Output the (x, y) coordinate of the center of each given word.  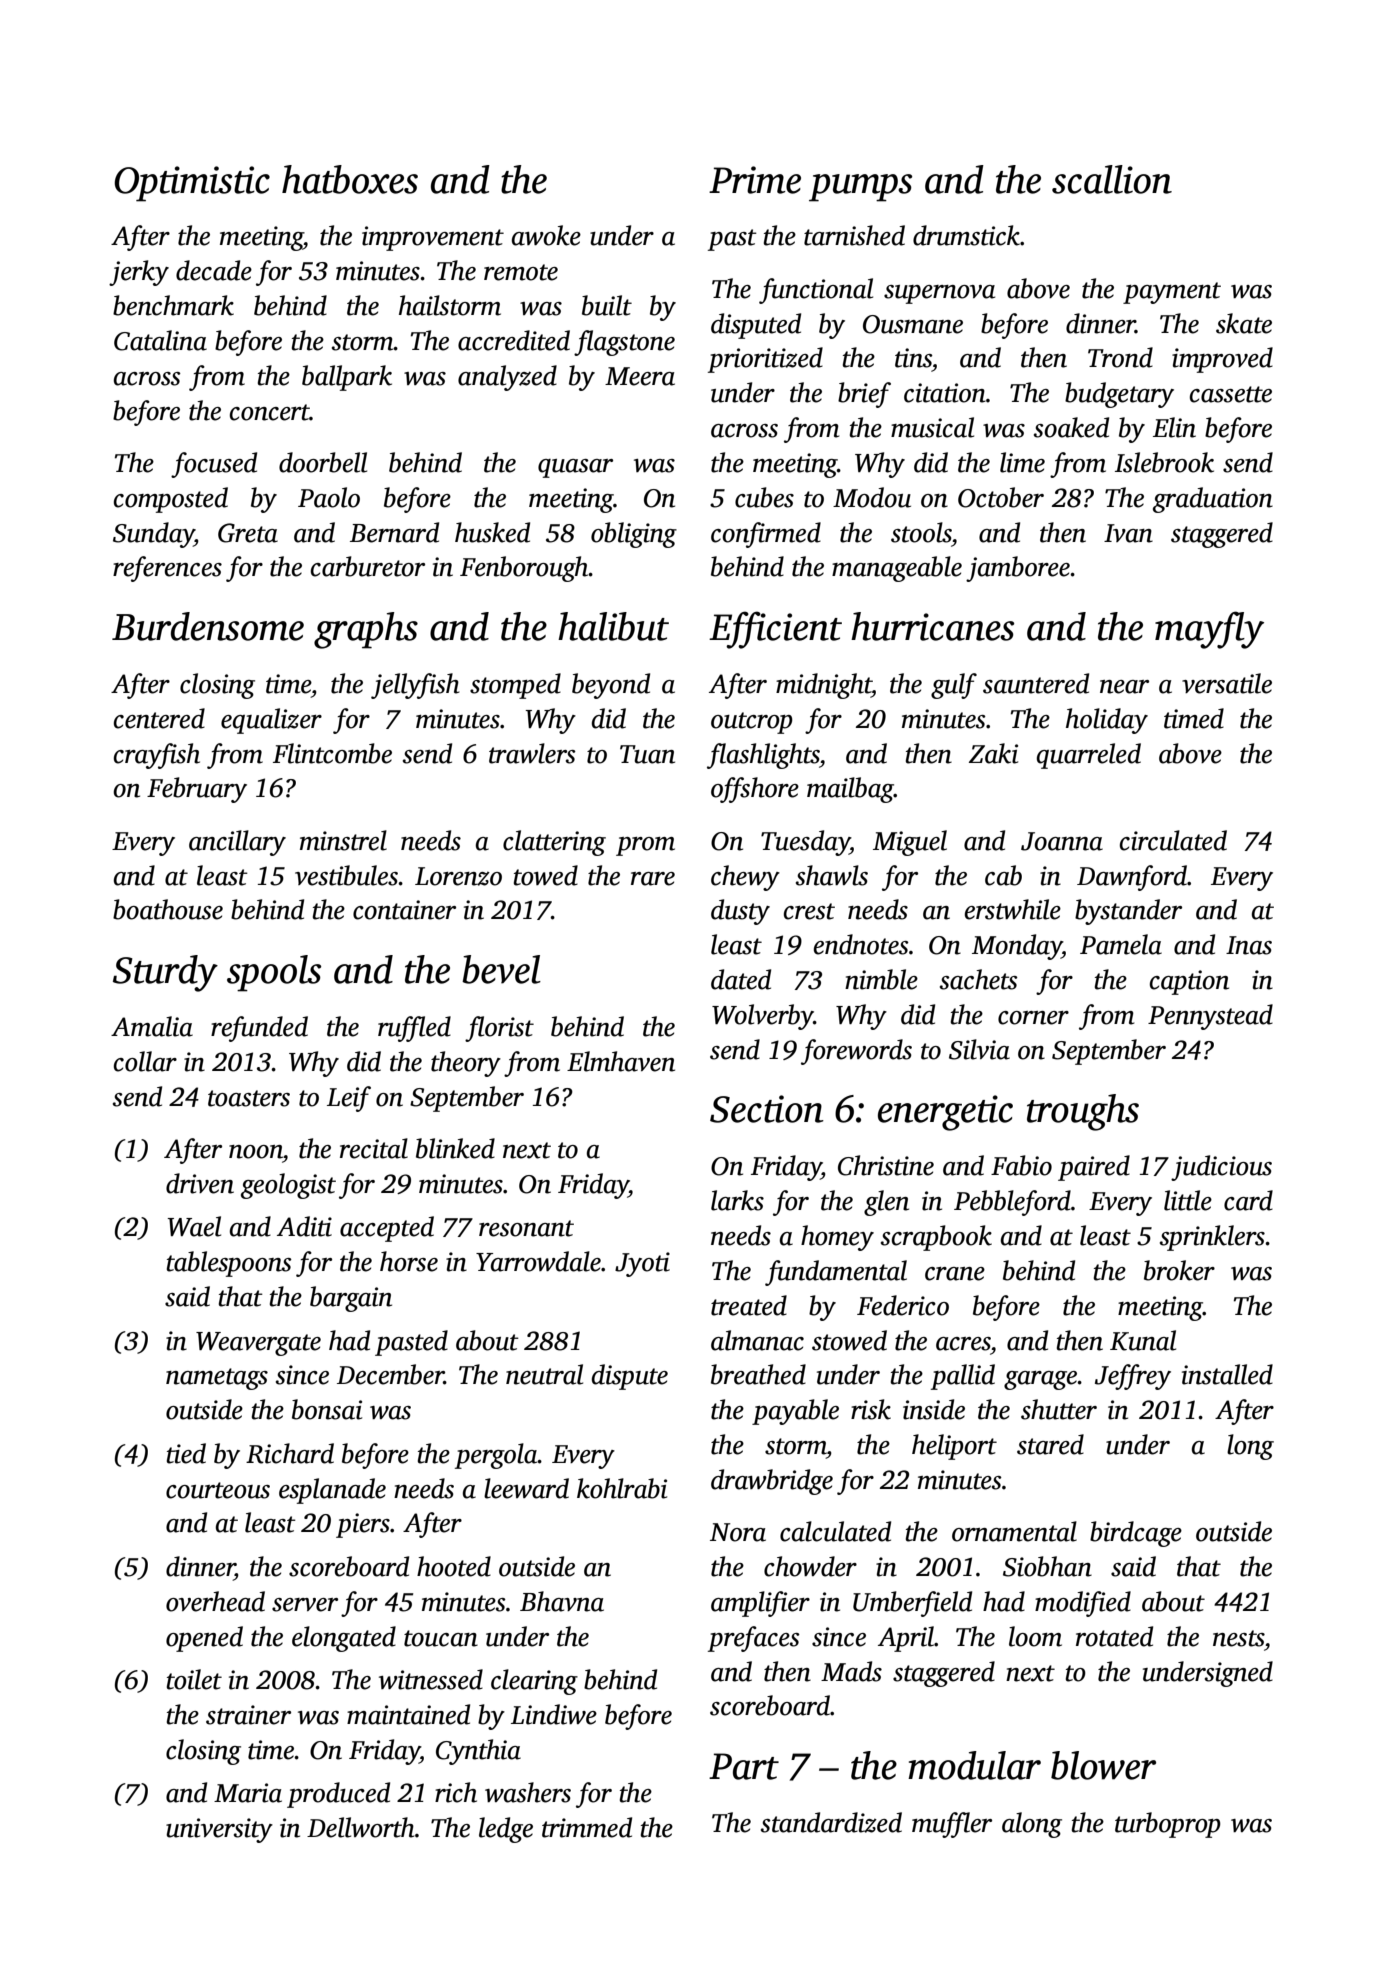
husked (492, 532)
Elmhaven (621, 1061)
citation (945, 393)
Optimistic (192, 184)
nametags (217, 1379)
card (1248, 1200)
